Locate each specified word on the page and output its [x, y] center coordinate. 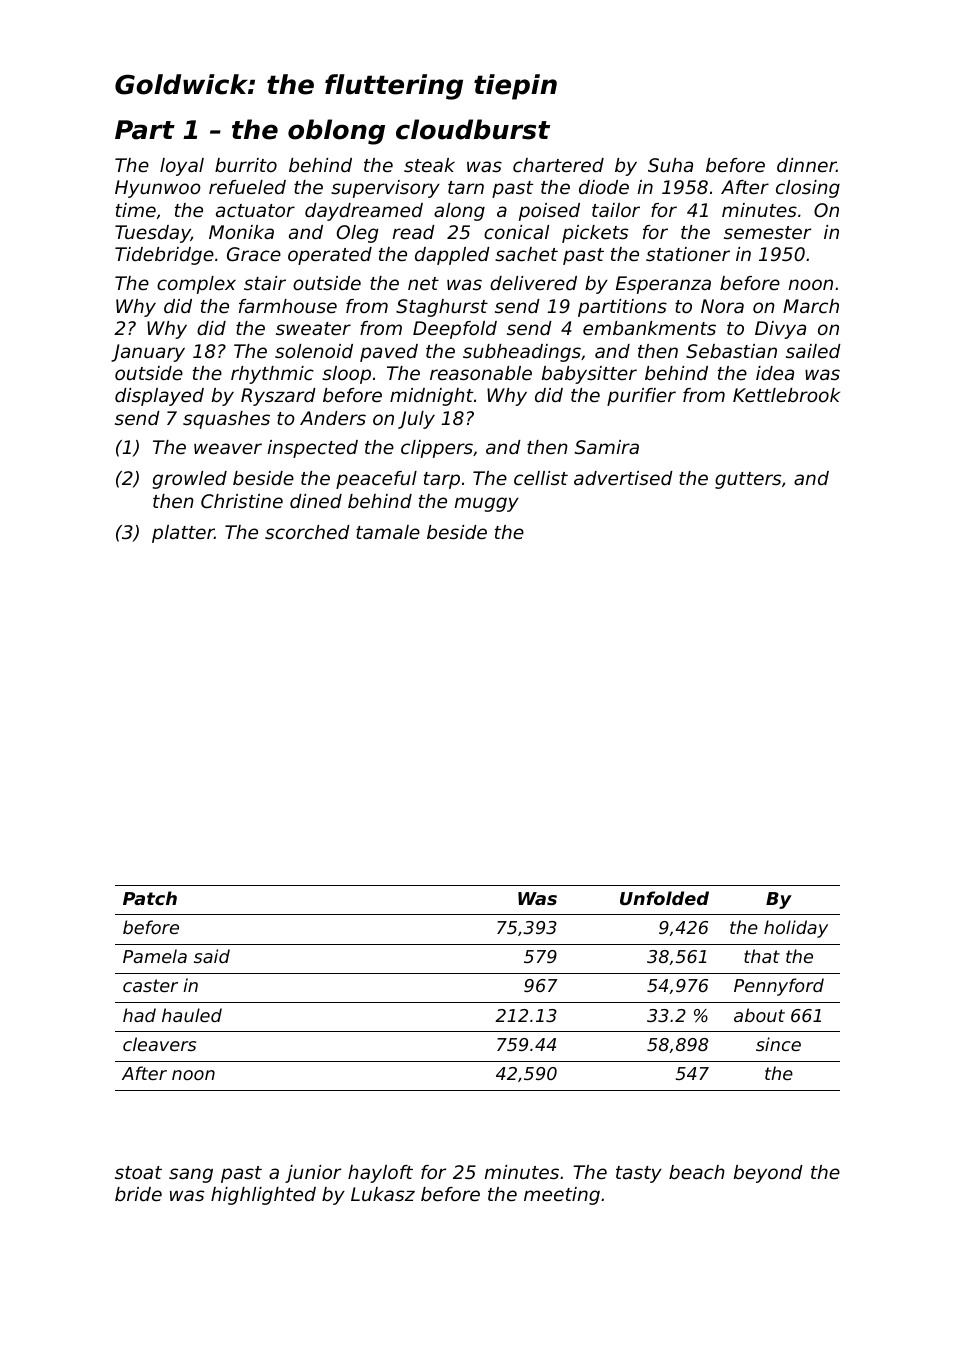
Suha [670, 165]
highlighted [263, 1196]
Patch [150, 898]
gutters [748, 480]
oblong [336, 132]
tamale [388, 532]
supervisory [385, 189]
